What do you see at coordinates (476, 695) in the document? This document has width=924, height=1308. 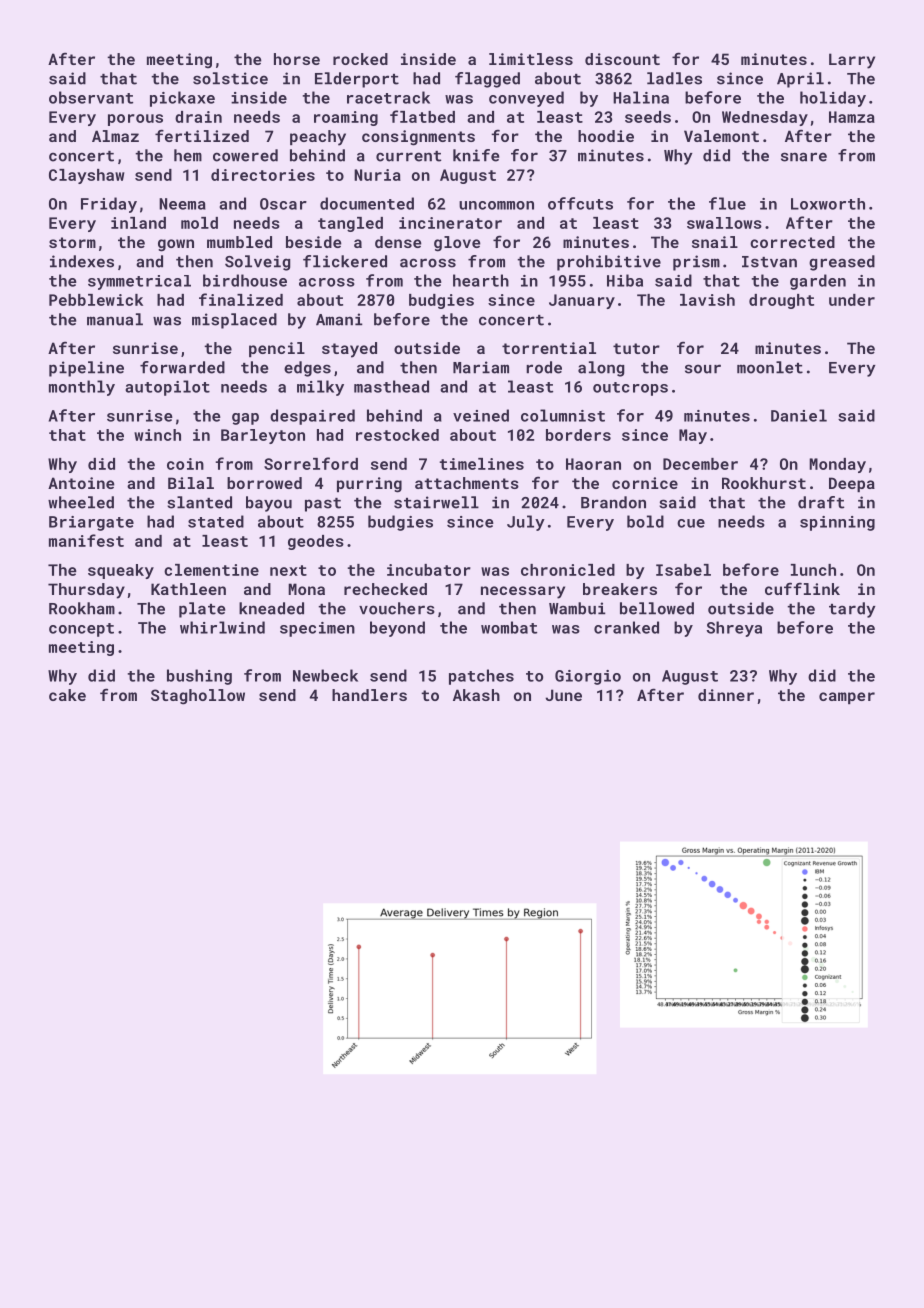 I see `Akash` at bounding box center [476, 695].
